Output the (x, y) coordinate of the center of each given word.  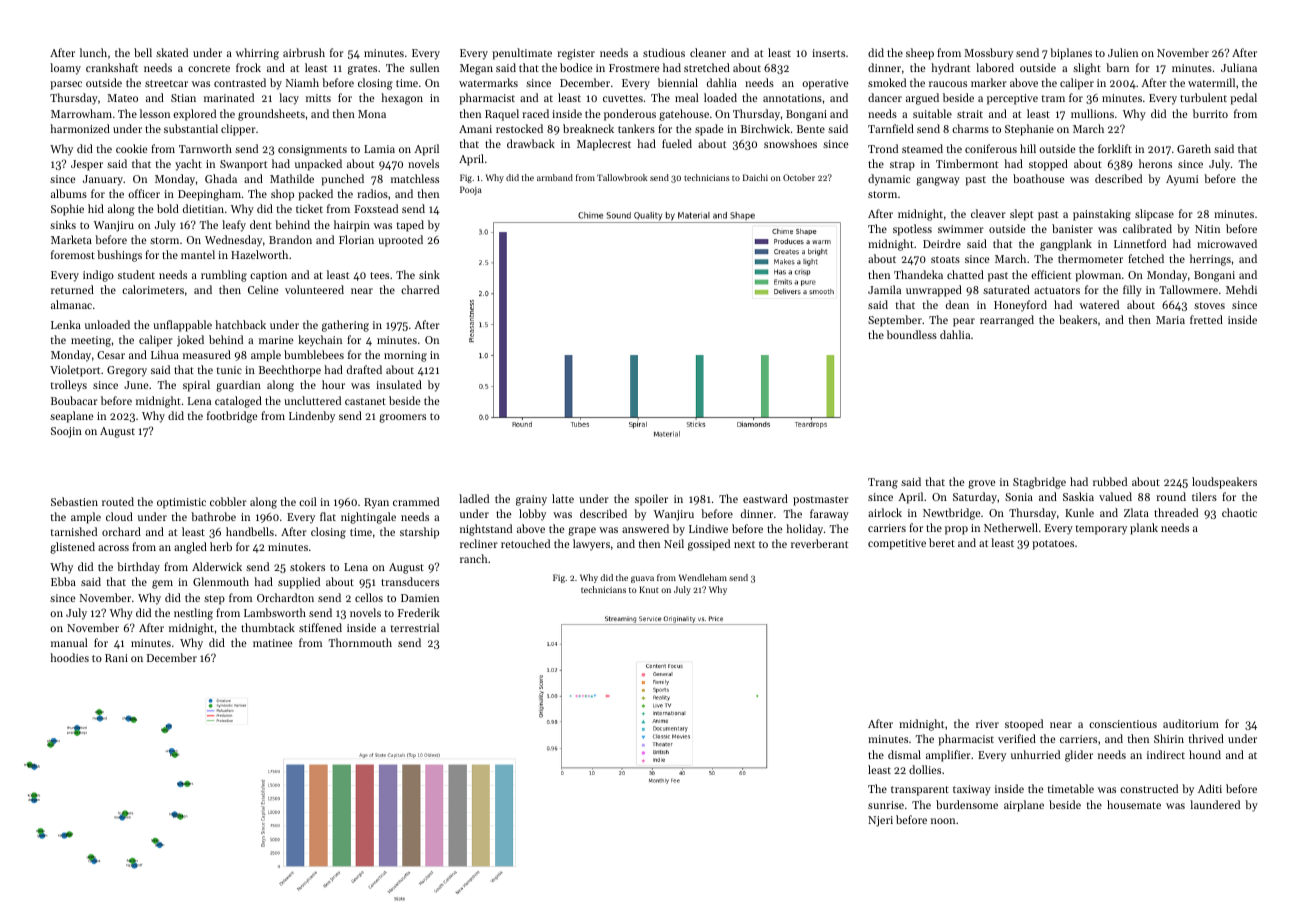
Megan (476, 69)
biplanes (1071, 54)
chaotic (1239, 512)
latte (563, 498)
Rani (116, 658)
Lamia (379, 149)
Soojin (66, 432)
